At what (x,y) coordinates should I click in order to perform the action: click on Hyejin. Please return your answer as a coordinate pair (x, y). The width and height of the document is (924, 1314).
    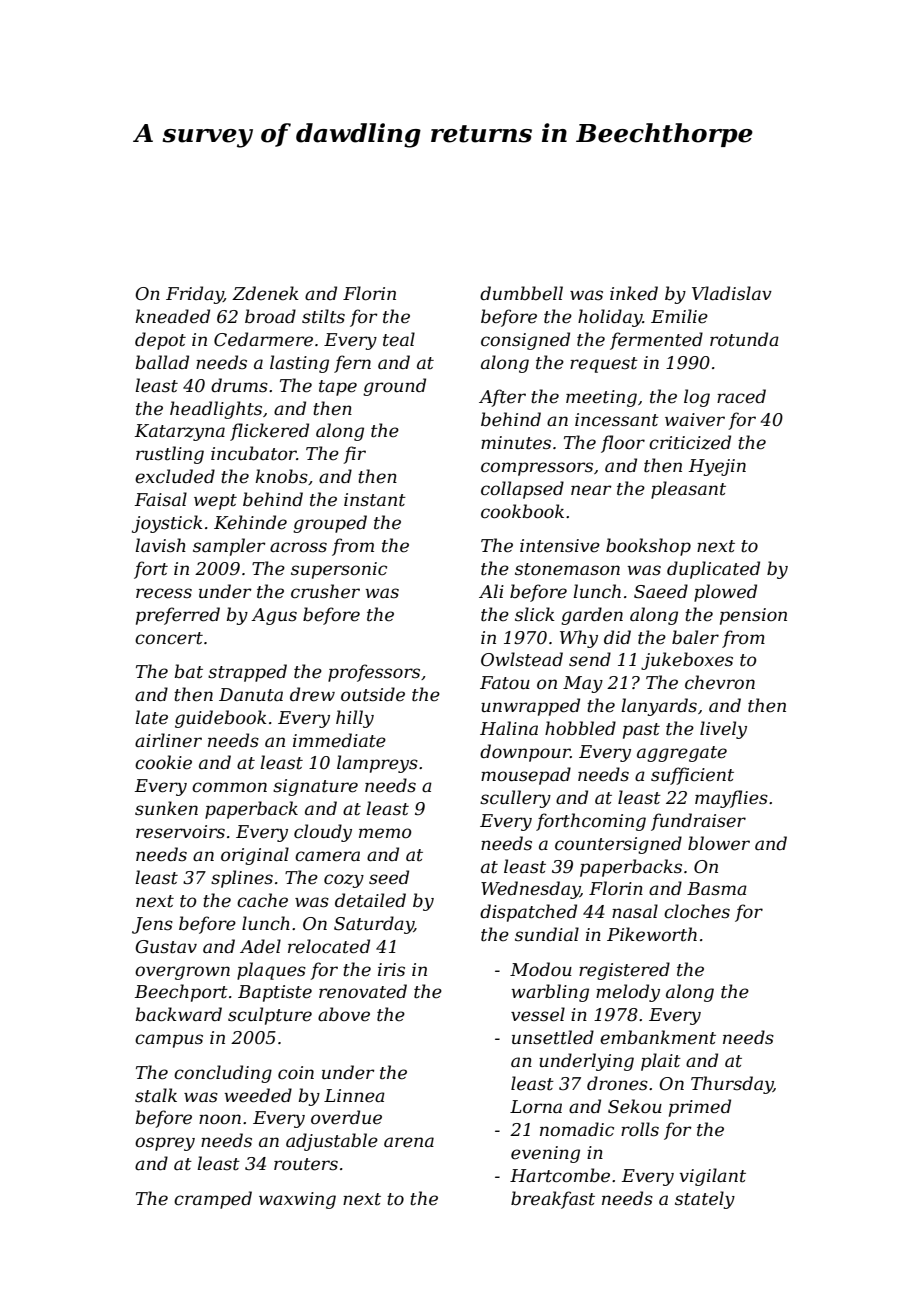
    Looking at the image, I should click on (717, 467).
